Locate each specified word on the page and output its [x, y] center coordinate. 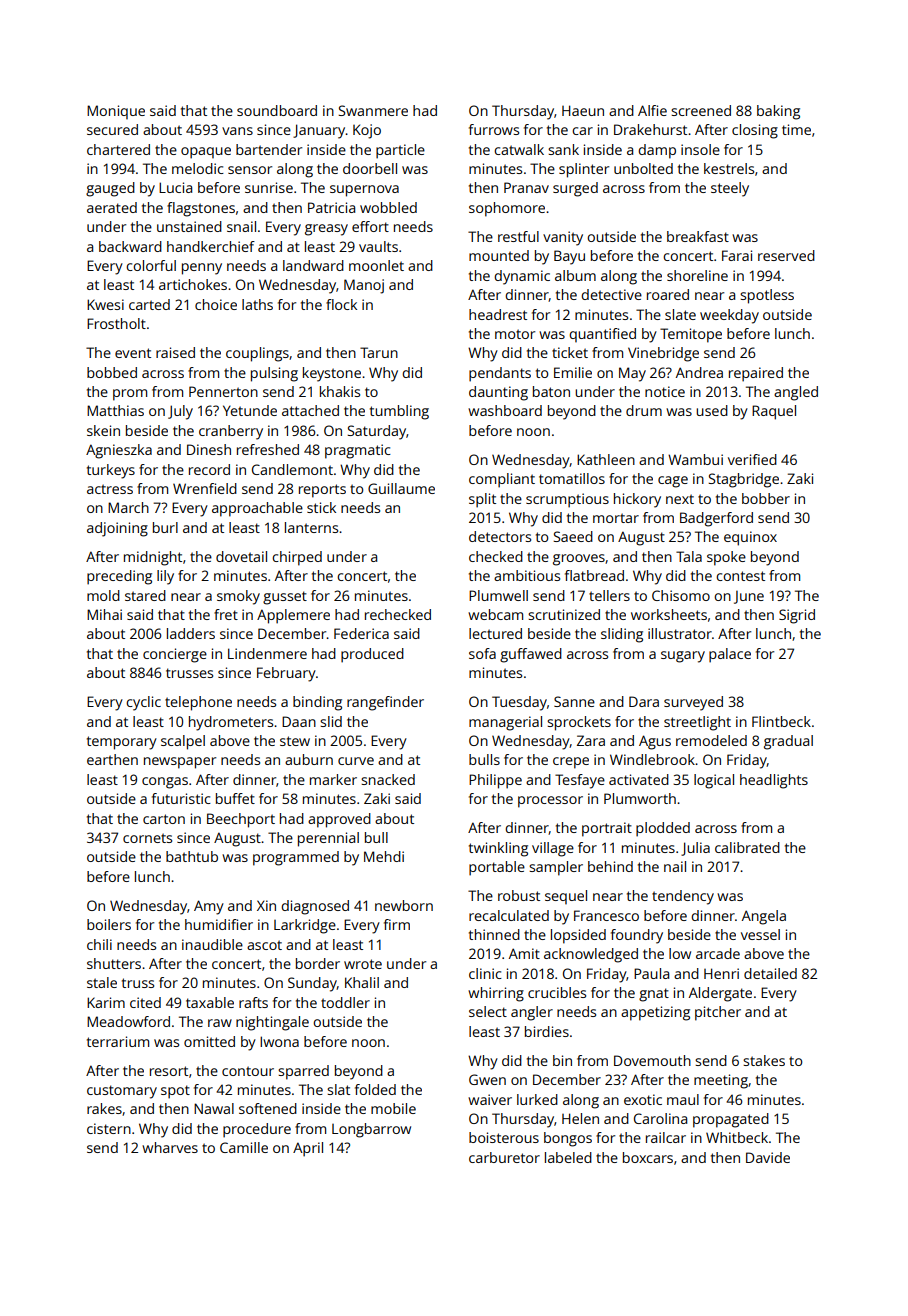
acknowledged [591, 955]
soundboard [277, 110]
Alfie [652, 110]
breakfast [698, 236]
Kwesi [105, 304]
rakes [104, 1108]
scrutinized [564, 614]
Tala [689, 556]
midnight [153, 558]
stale [102, 982]
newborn [404, 905]
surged [575, 189]
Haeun [583, 110]
